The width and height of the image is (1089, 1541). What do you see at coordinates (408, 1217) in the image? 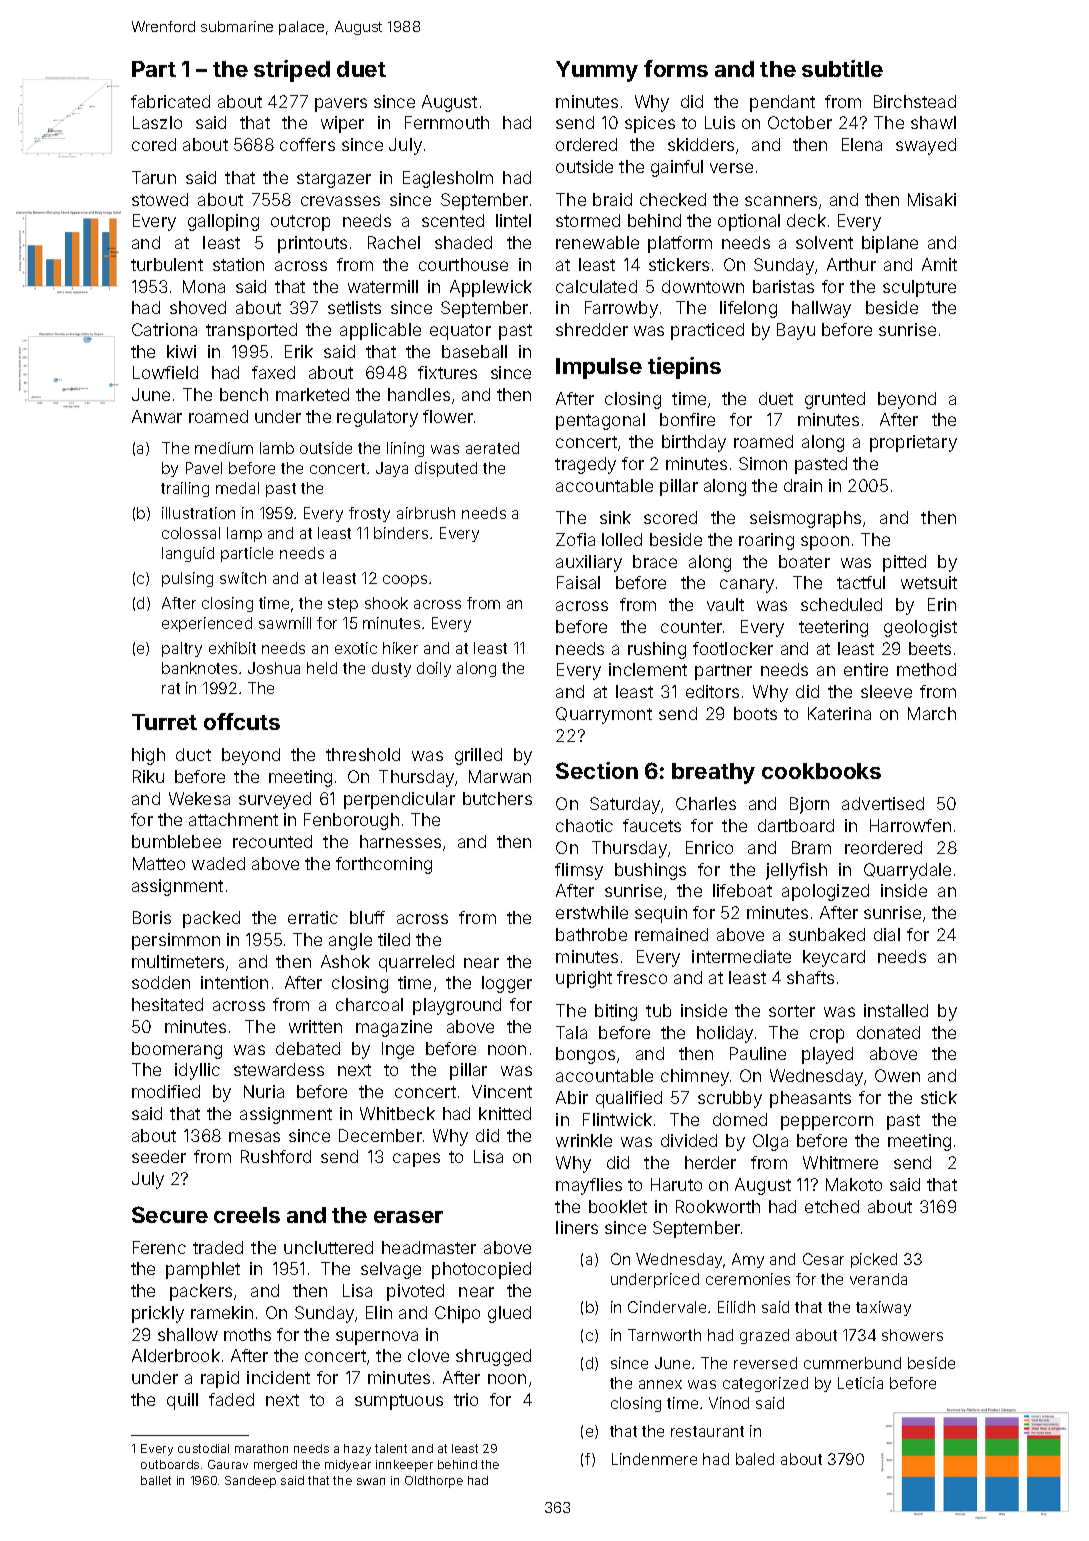
I see `eraser` at bounding box center [408, 1217].
